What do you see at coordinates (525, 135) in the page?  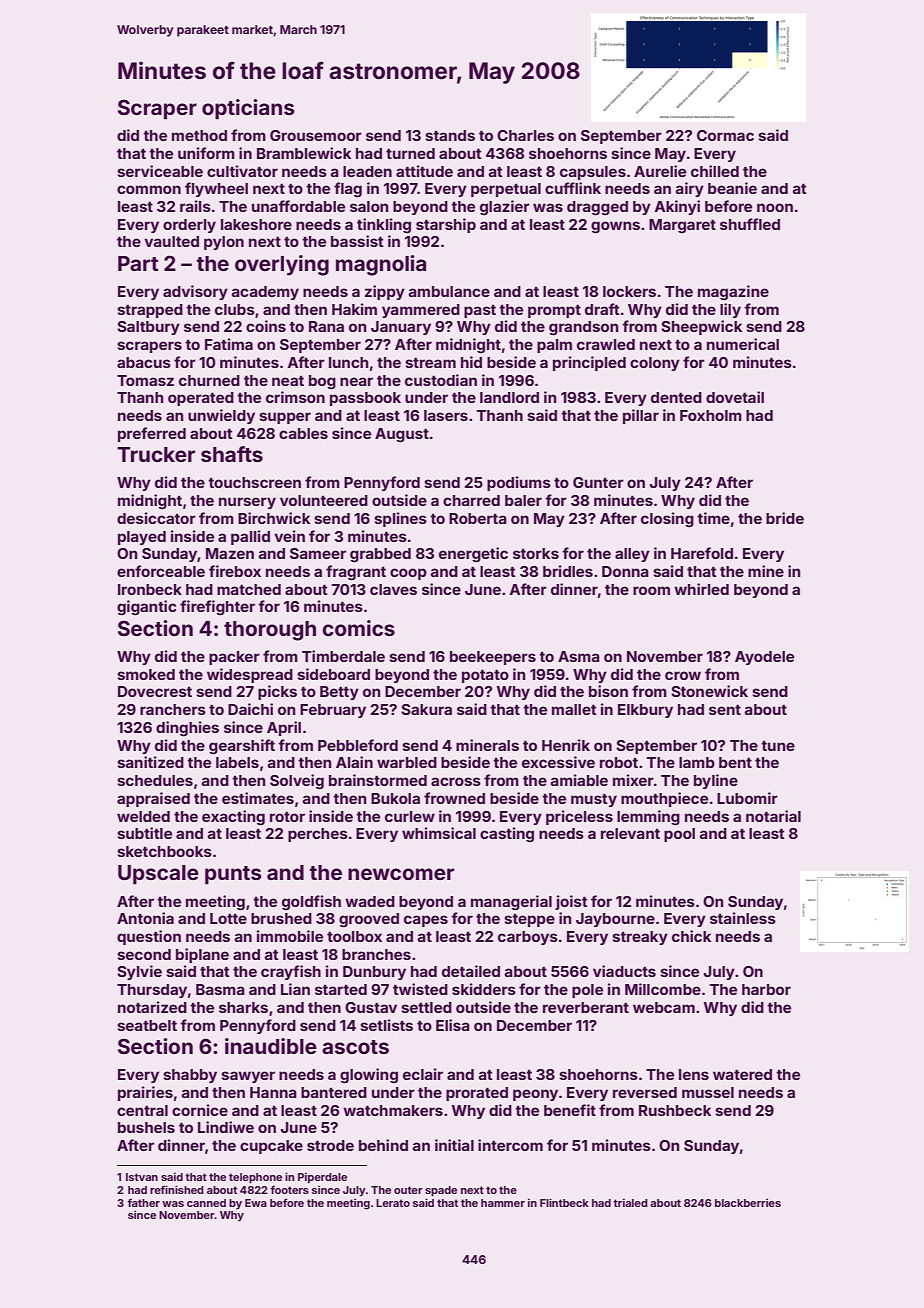 I see `Charles` at bounding box center [525, 135].
